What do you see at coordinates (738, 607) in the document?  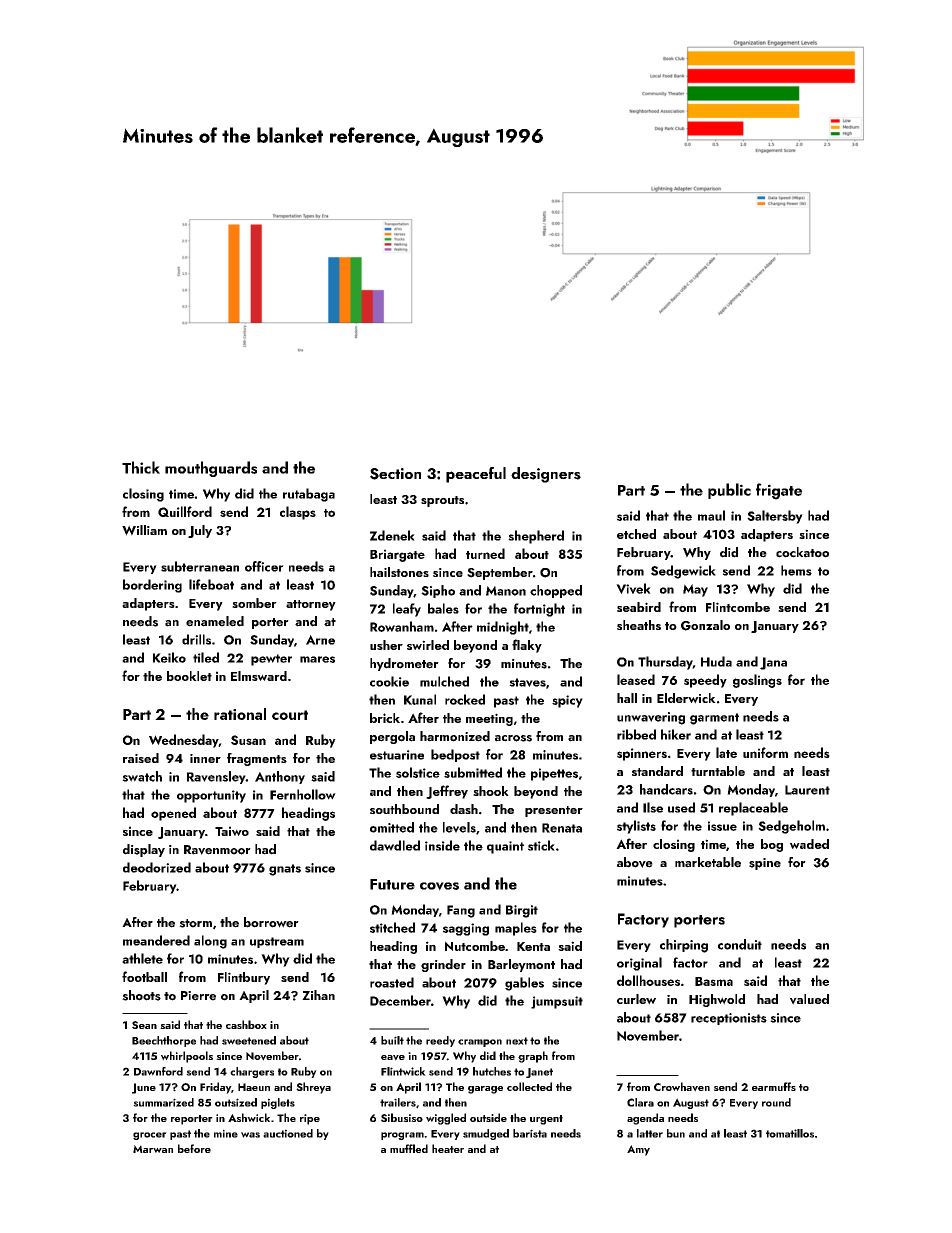 I see `Flintcombe` at bounding box center [738, 607].
